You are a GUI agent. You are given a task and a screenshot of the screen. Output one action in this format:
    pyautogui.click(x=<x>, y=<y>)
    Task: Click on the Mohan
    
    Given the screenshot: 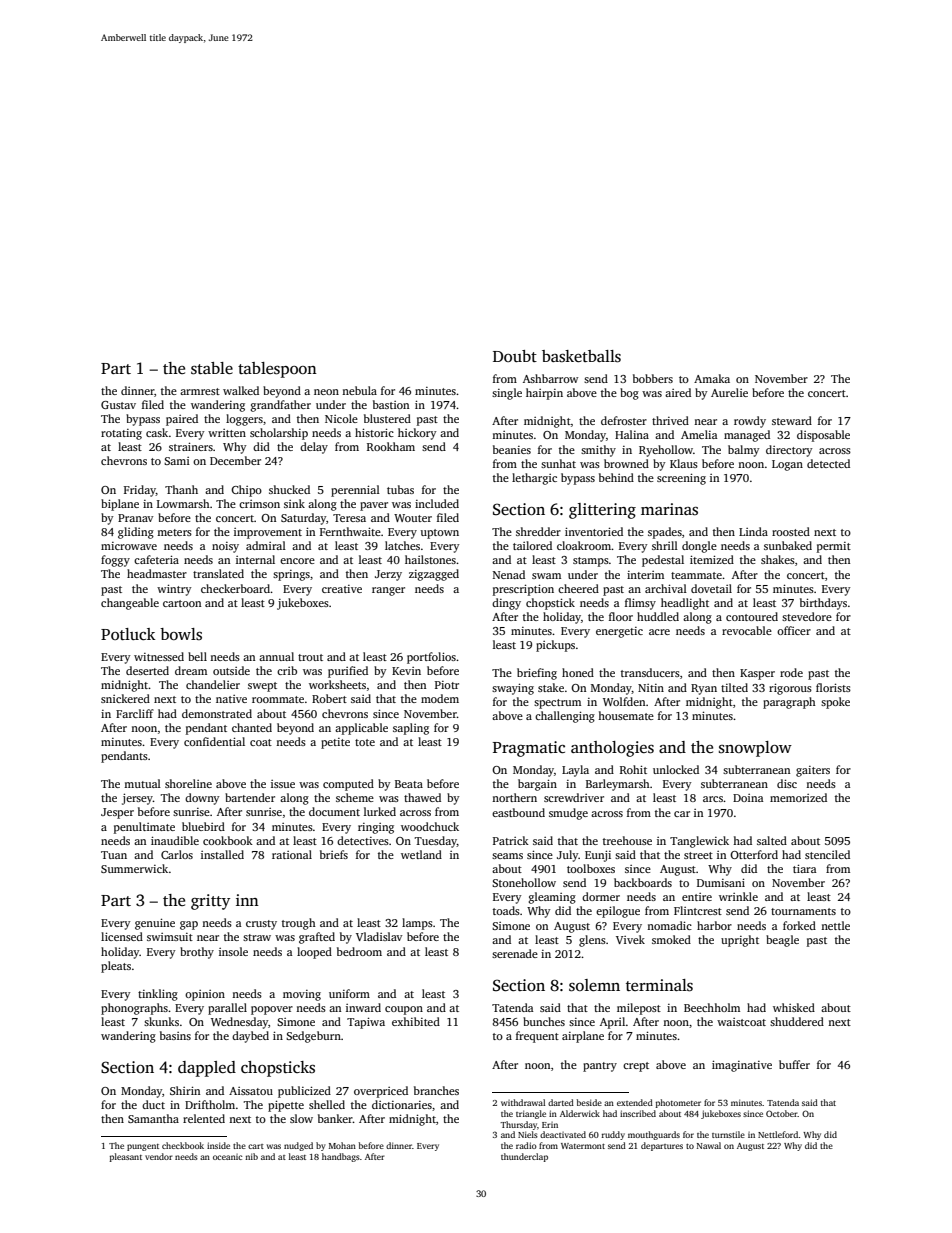 What is the action you would take?
    pyautogui.click(x=342, y=1145)
